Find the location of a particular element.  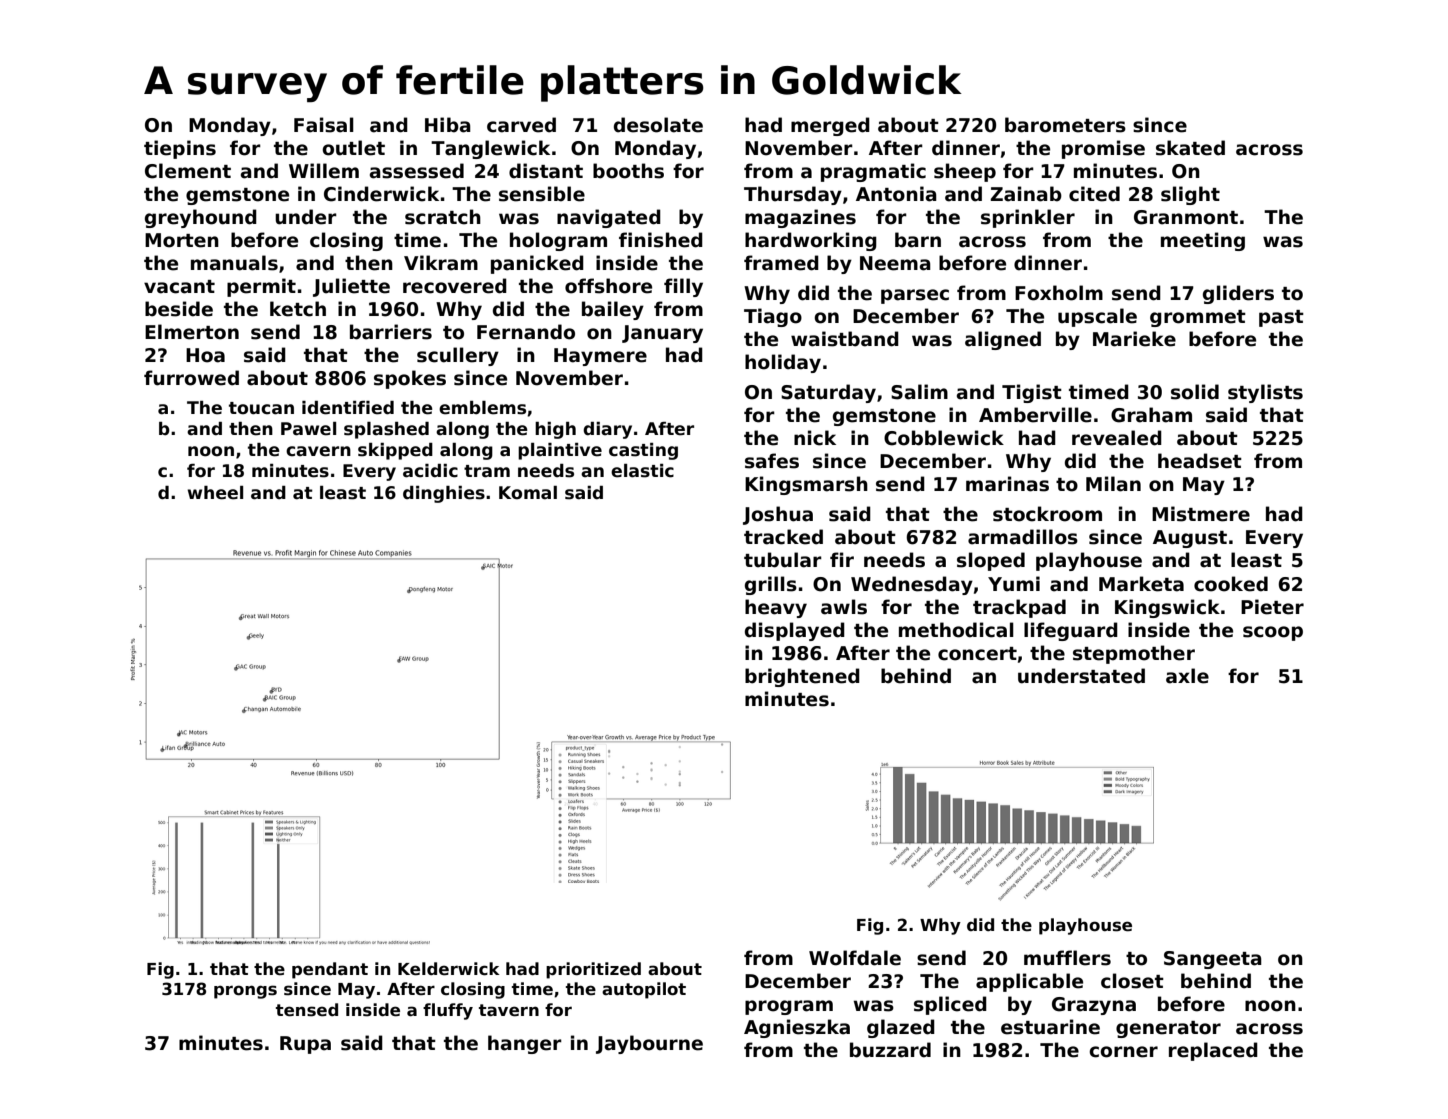

navigated is located at coordinates (609, 218).
